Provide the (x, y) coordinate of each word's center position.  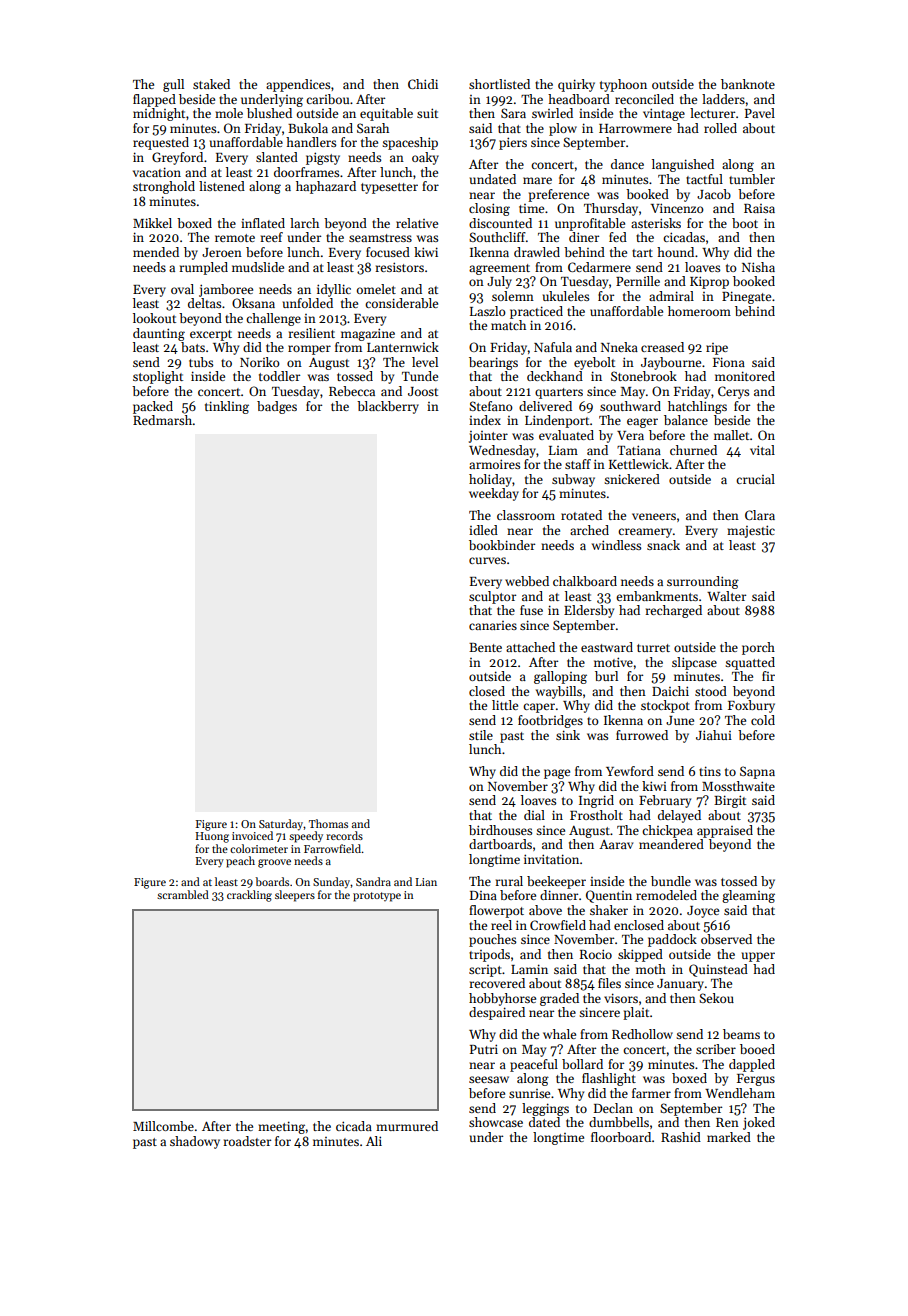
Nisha (758, 267)
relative (417, 223)
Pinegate (746, 297)
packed (153, 407)
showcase (496, 1122)
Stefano (491, 406)
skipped (640, 955)
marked (729, 1137)
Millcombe (163, 1126)
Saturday (281, 825)
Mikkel (152, 223)
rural (509, 881)
